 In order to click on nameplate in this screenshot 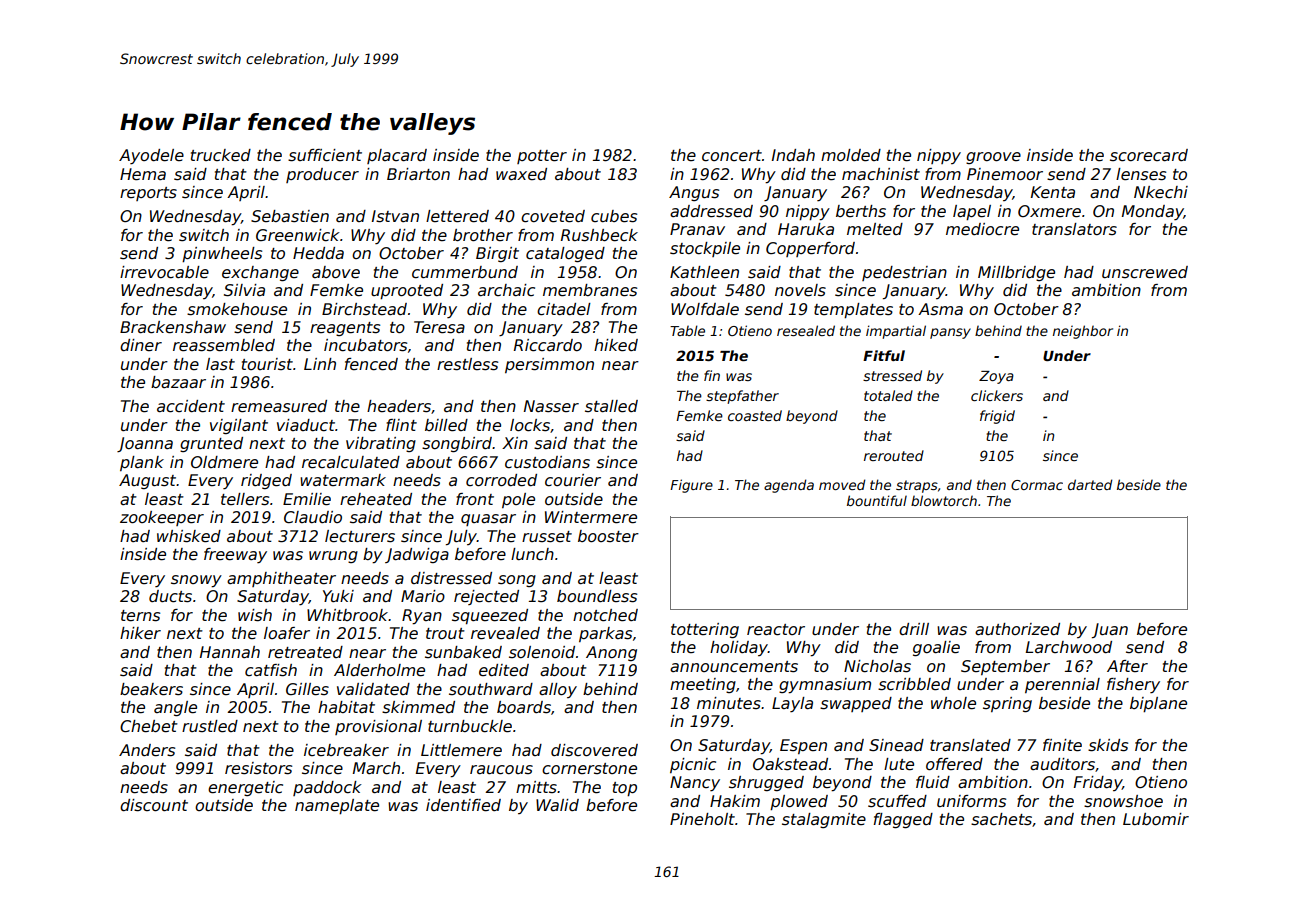, I will do `click(337, 806)`.
